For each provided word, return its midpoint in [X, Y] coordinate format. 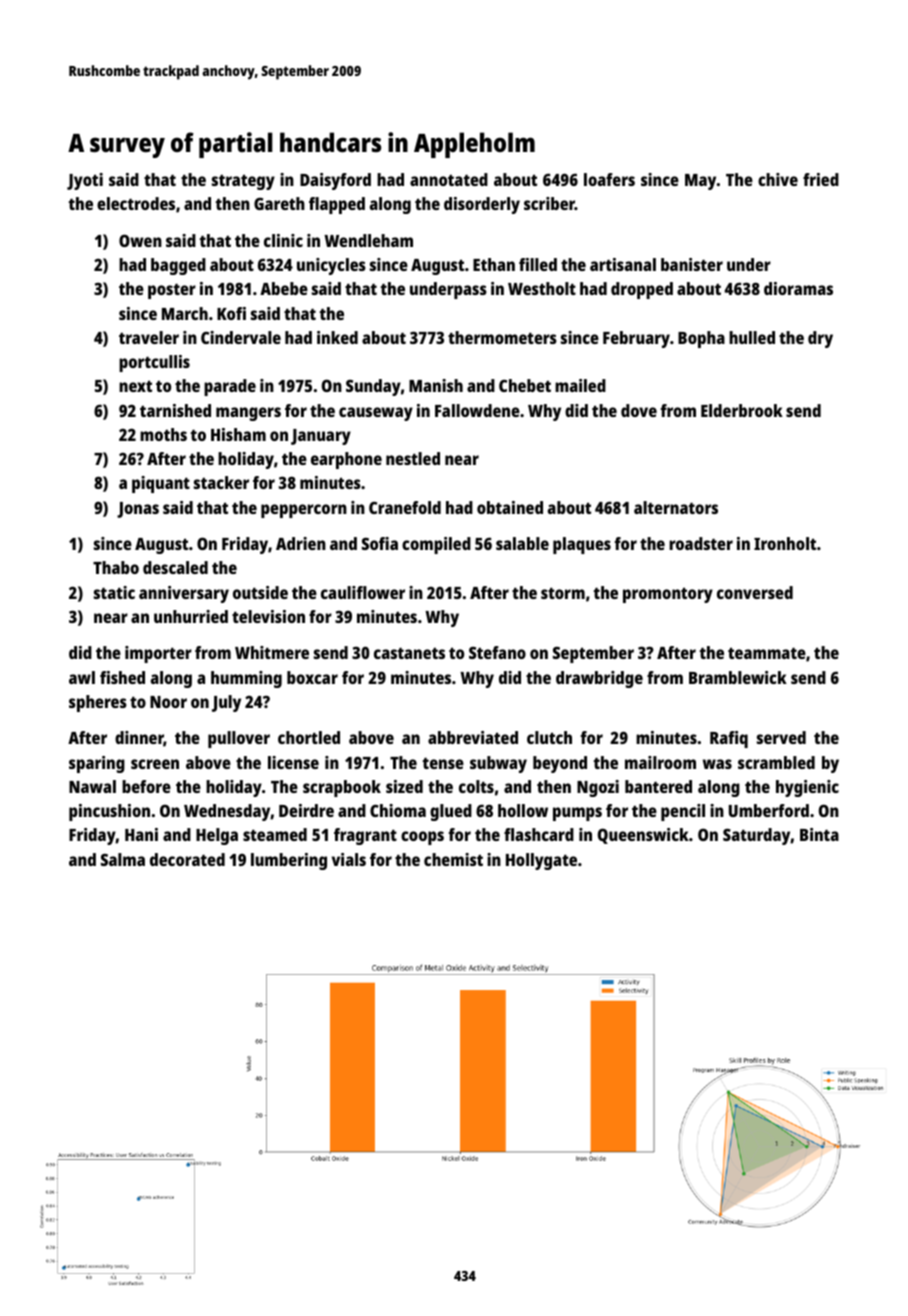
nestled [413, 458]
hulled [752, 337]
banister [692, 264]
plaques [582, 545]
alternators [676, 507]
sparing [97, 764]
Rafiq [729, 739]
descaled [175, 567]
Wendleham [368, 240]
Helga [217, 836]
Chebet [525, 385]
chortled [309, 737]
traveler [149, 337]
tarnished [175, 410]
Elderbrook [742, 410]
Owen [140, 240]
